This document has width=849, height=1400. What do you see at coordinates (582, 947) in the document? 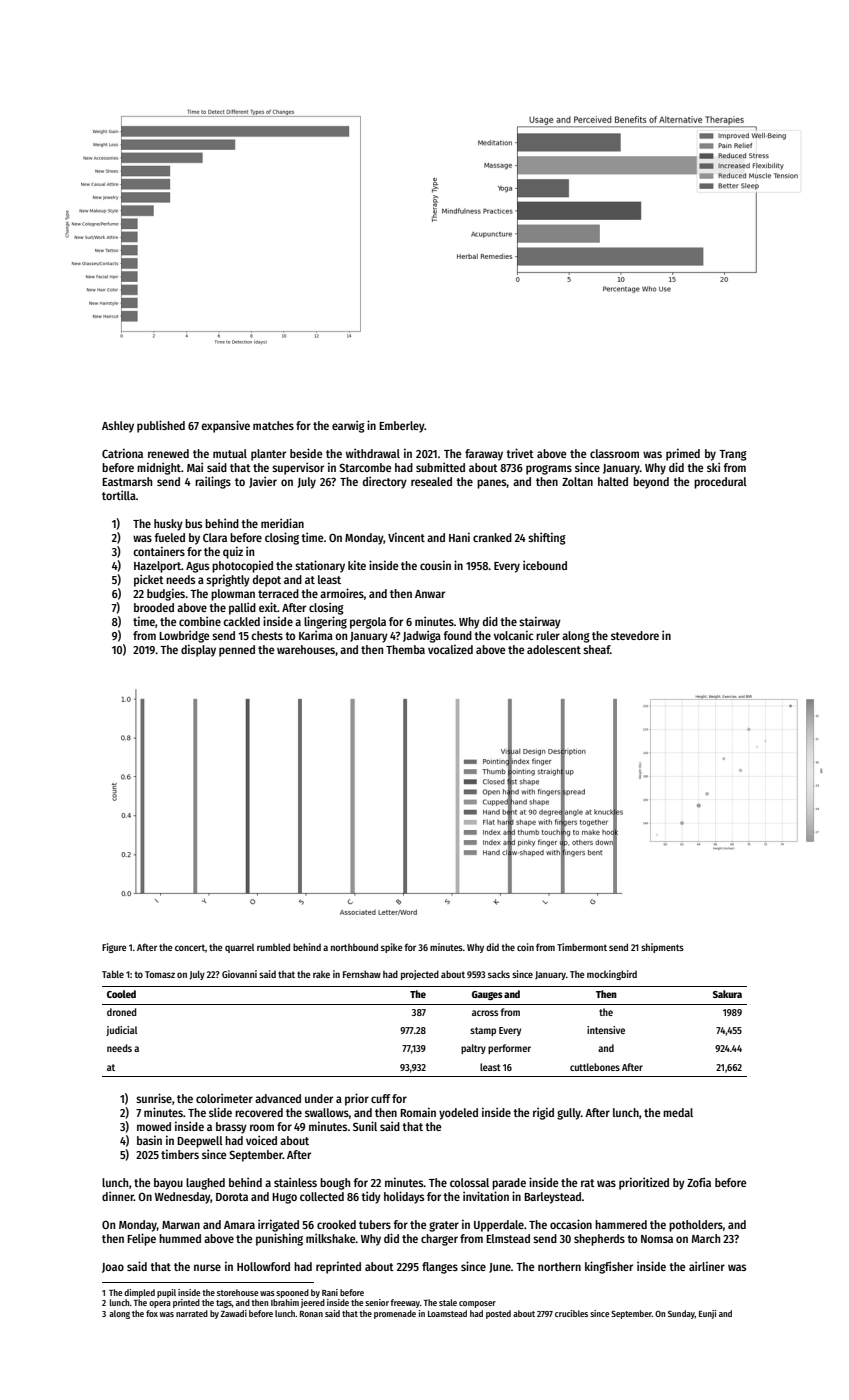
I see `Timbermont` at bounding box center [582, 947].
